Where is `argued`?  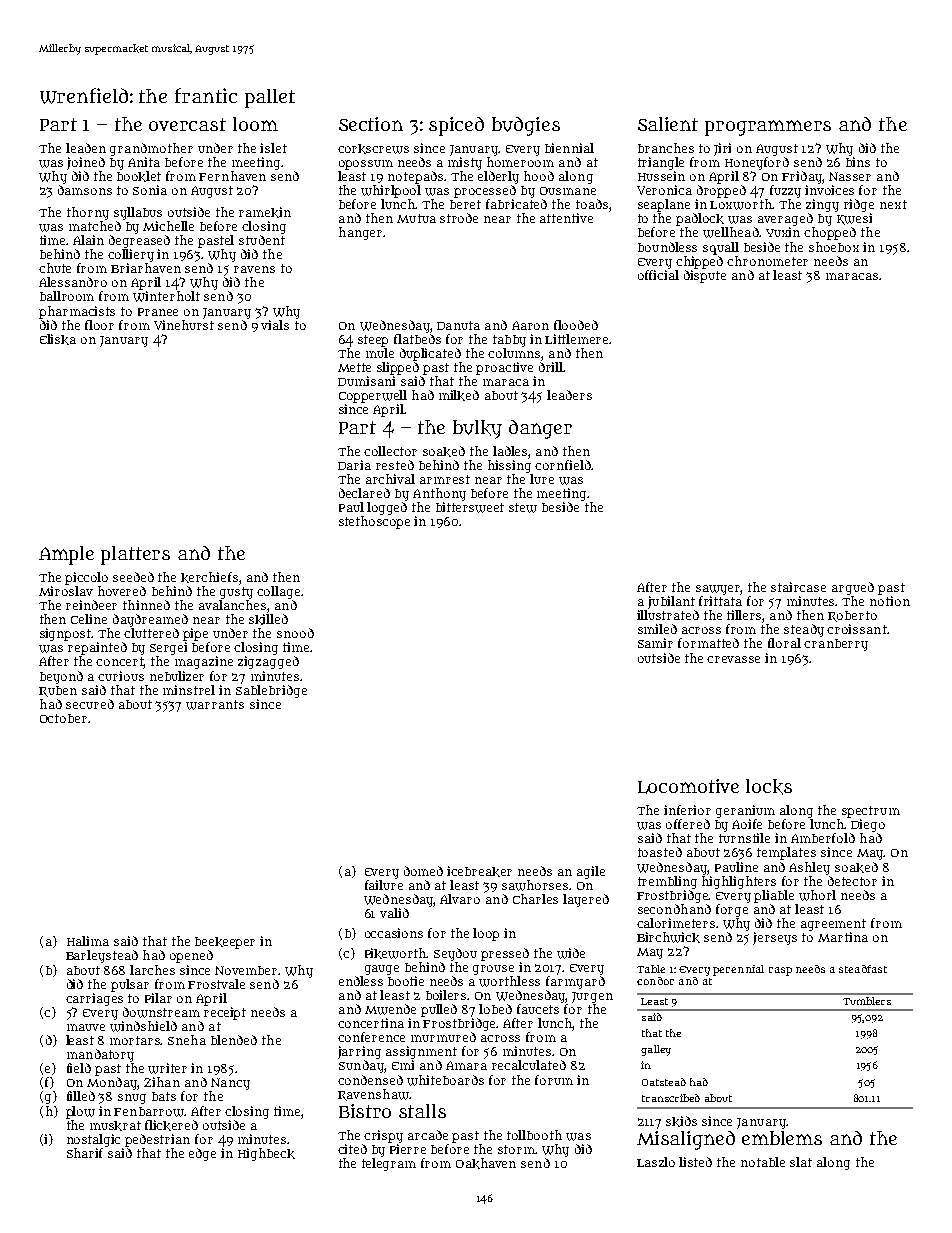 argued is located at coordinates (853, 588).
